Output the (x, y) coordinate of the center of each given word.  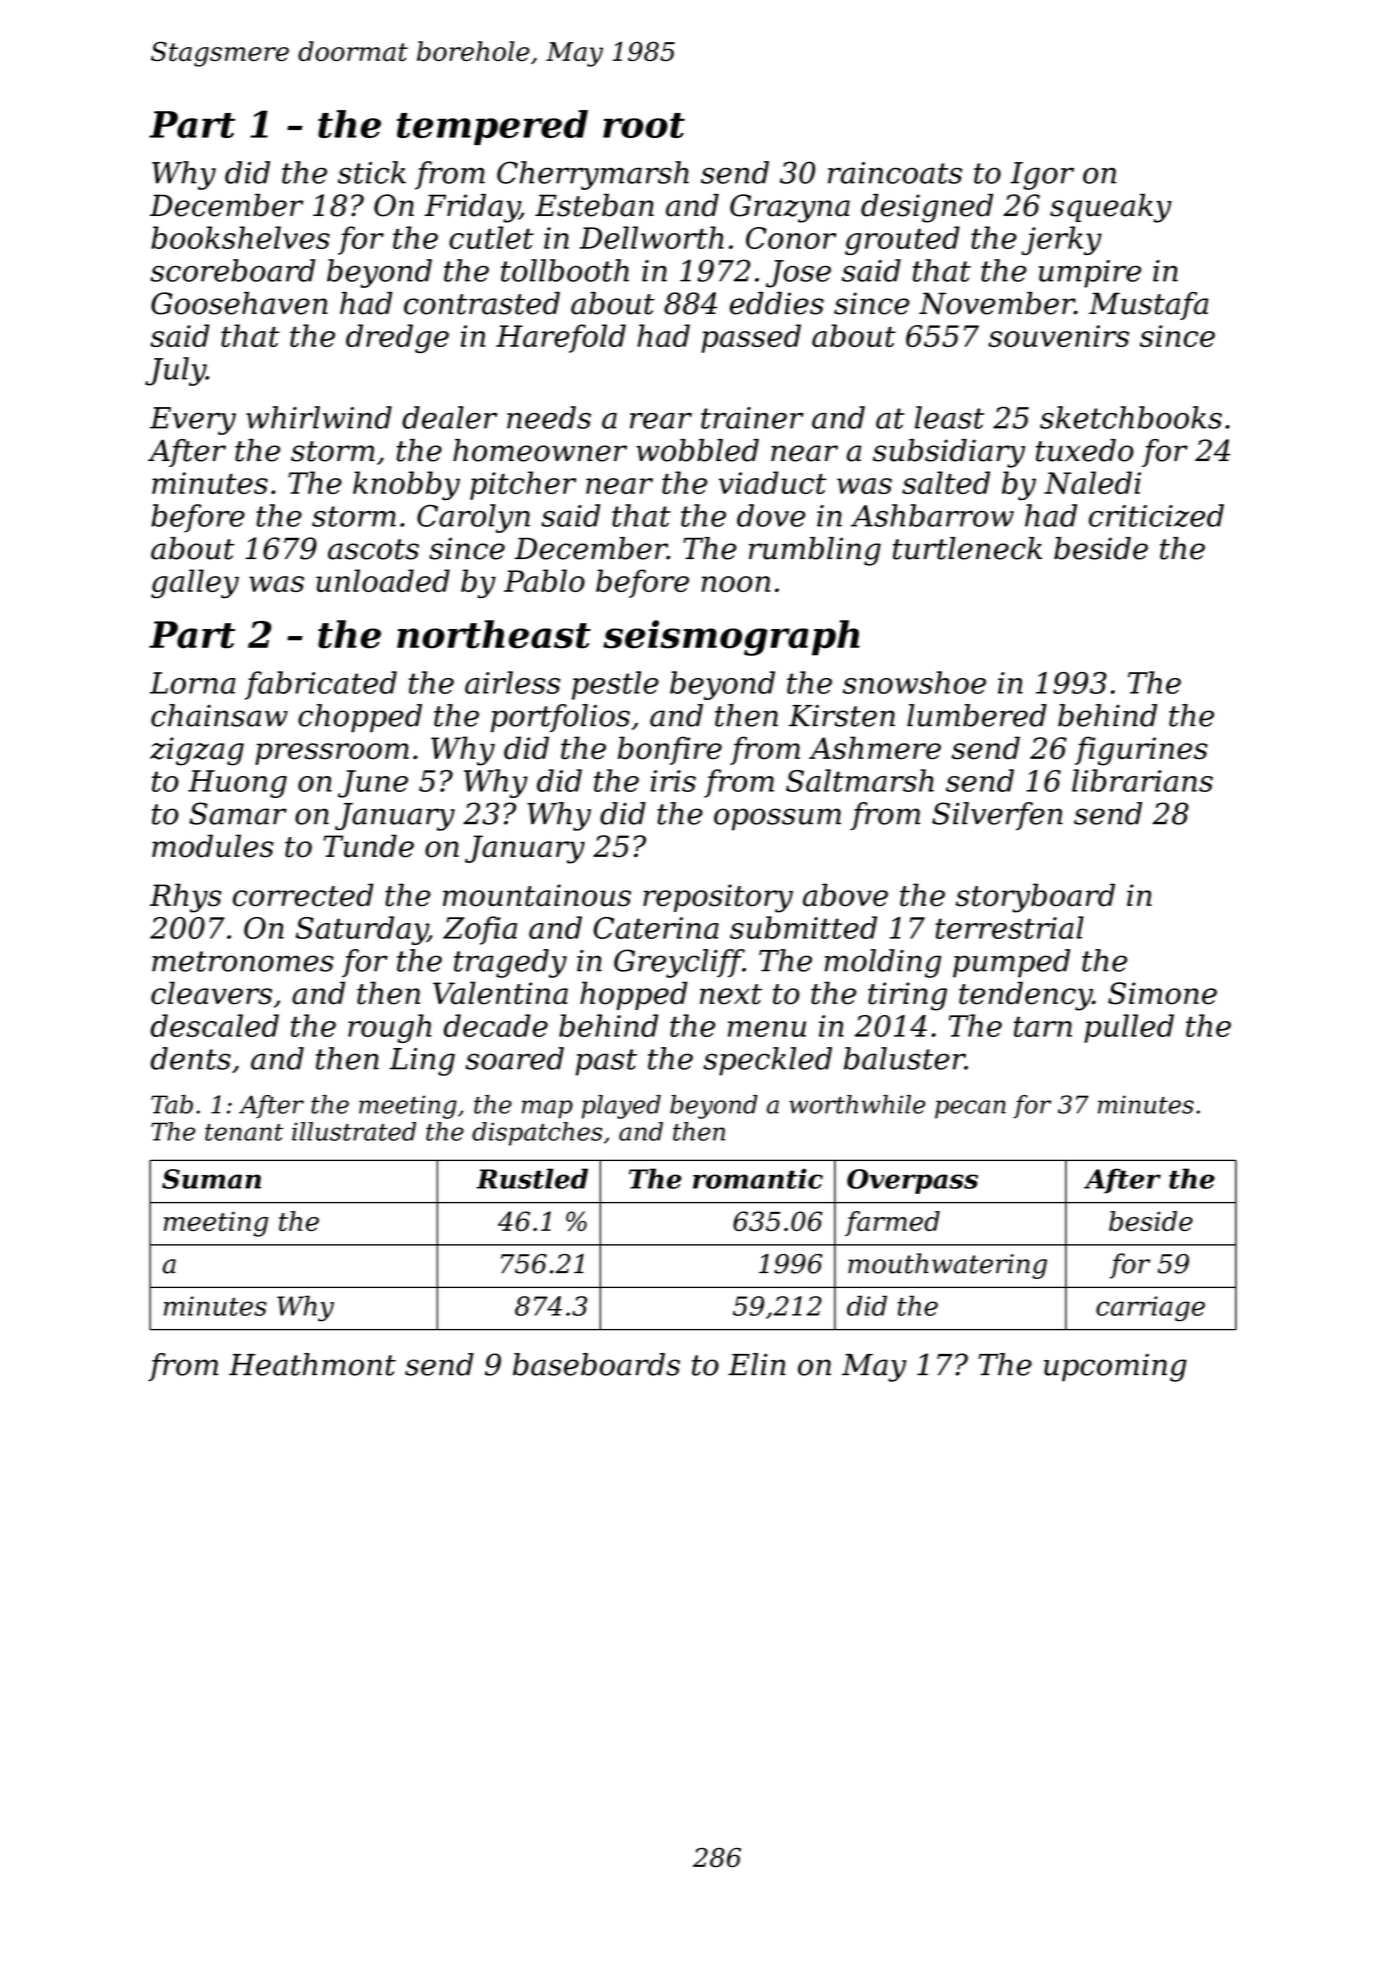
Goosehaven (239, 303)
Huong (237, 784)
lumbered (977, 715)
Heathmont (312, 1364)
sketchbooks (1131, 417)
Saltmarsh (860, 780)
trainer (752, 418)
